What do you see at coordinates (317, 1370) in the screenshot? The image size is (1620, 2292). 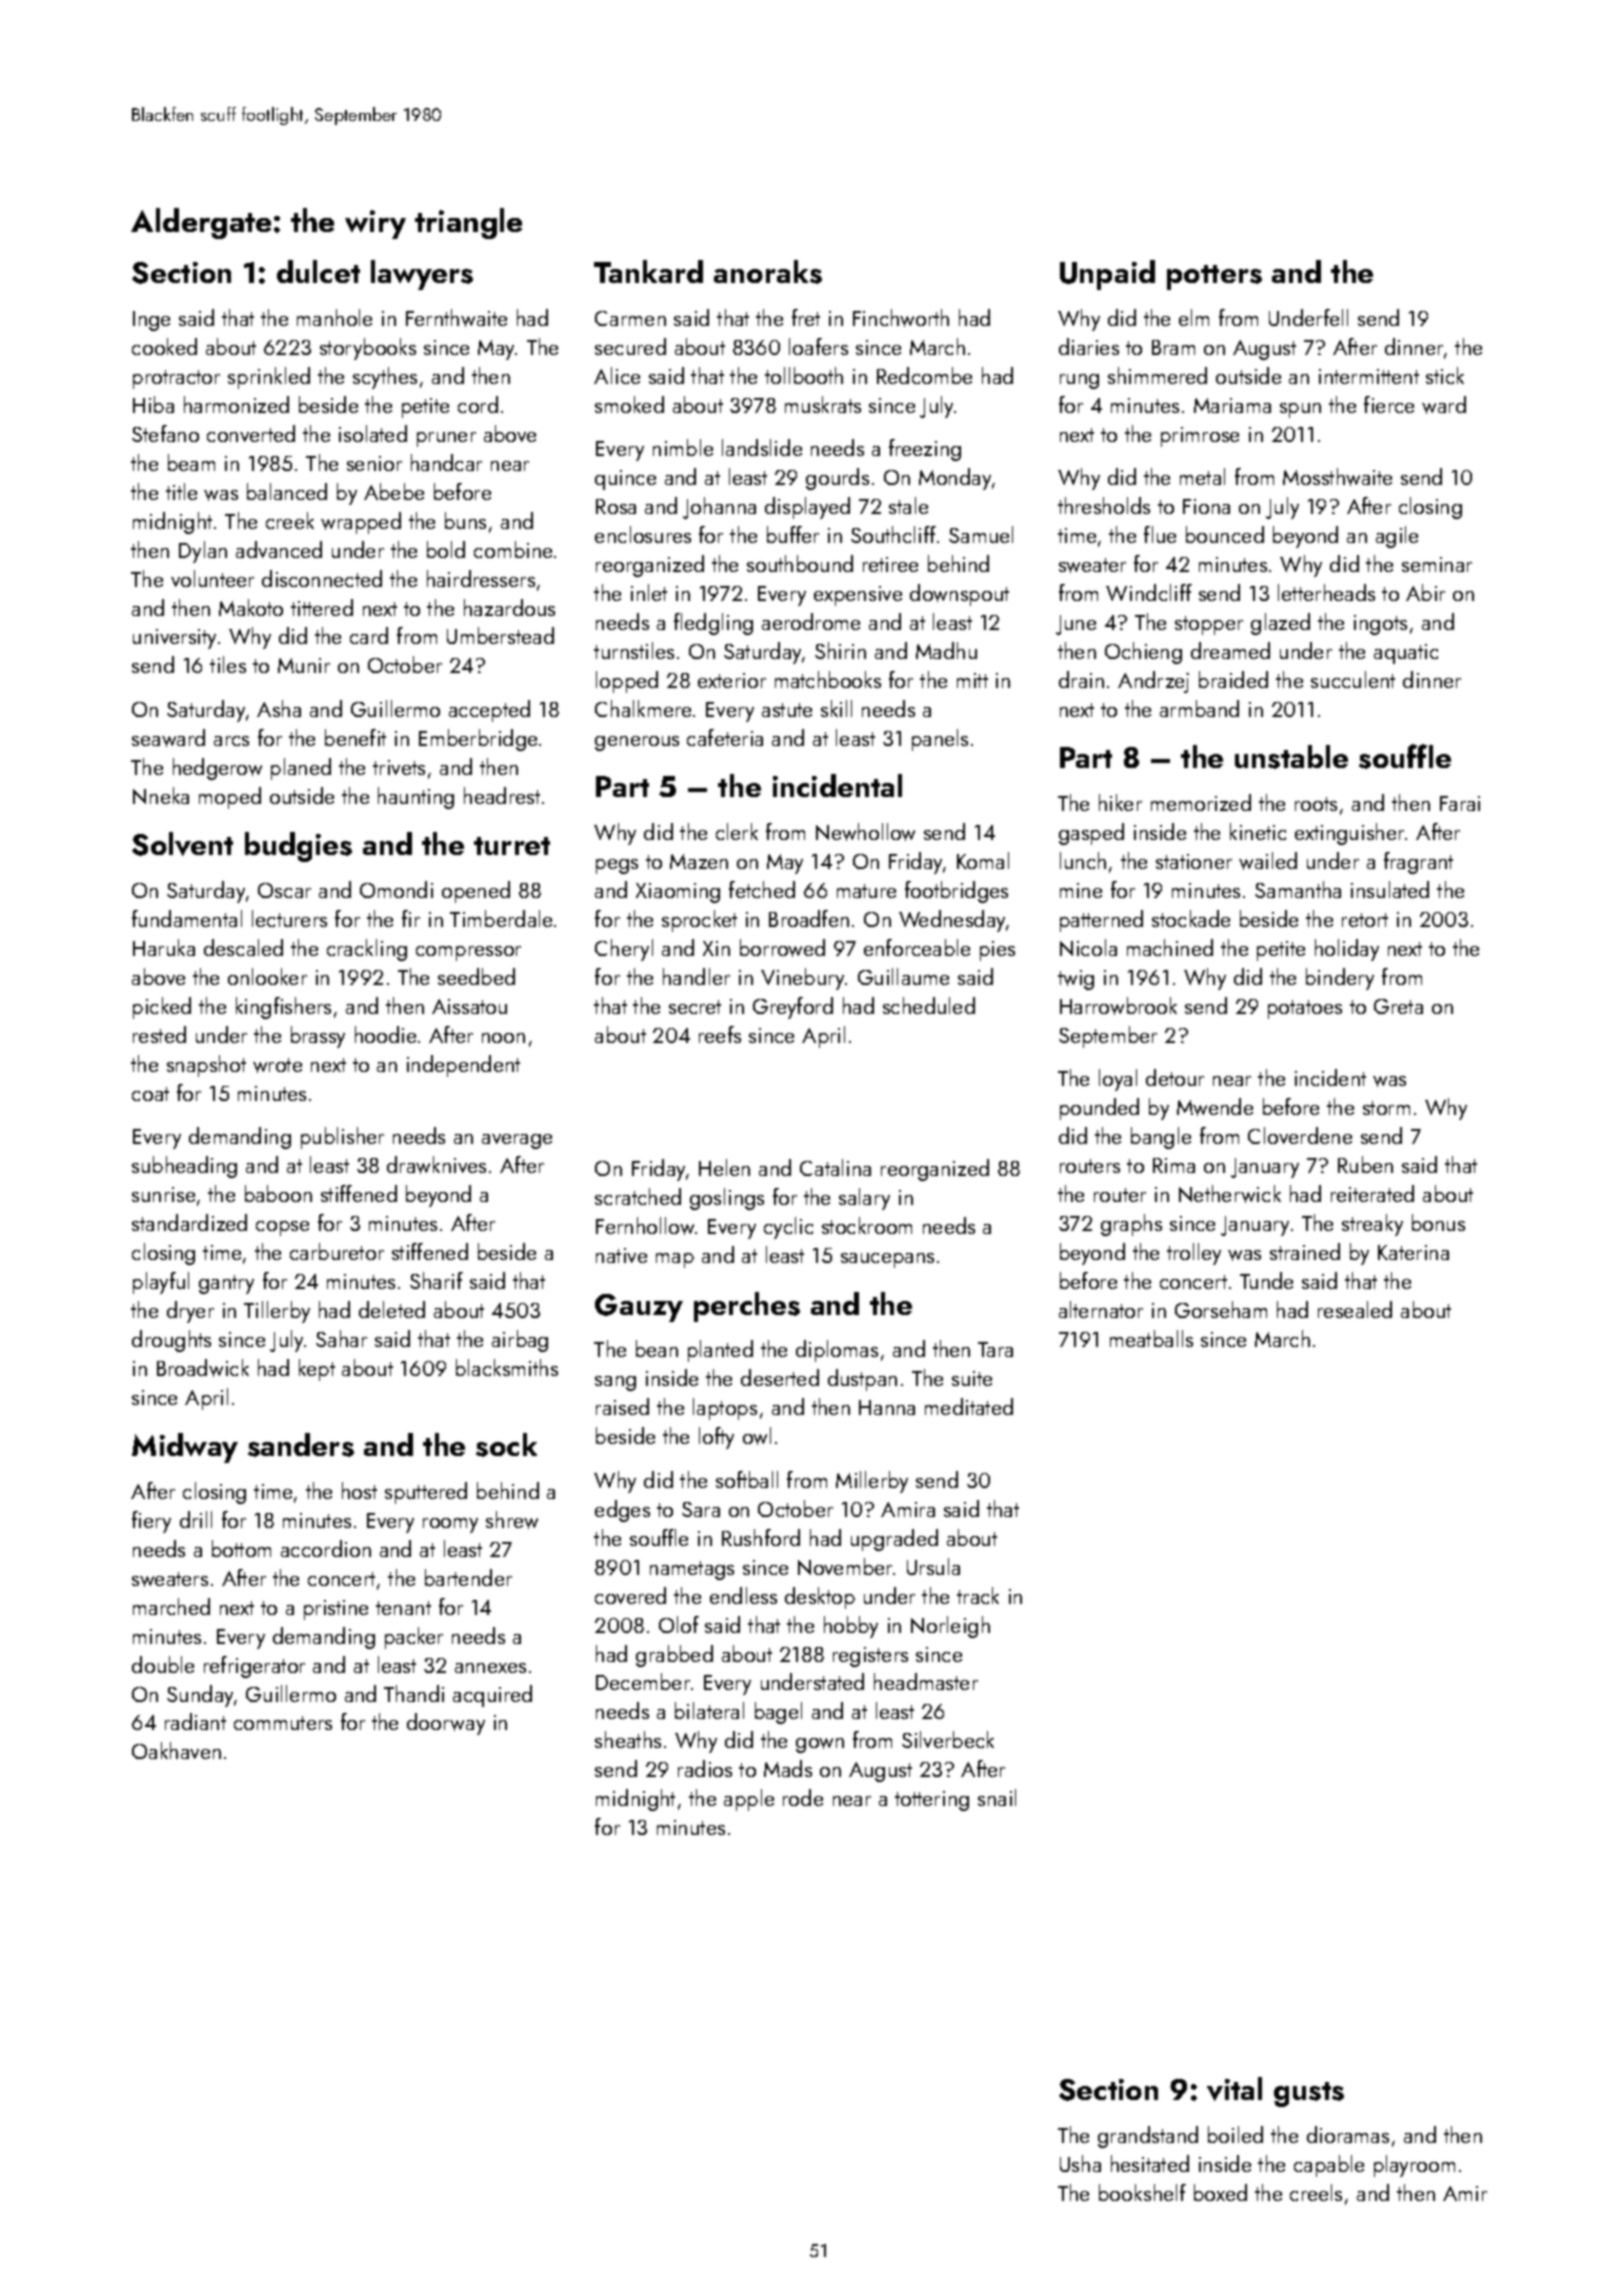 I see `kept` at bounding box center [317, 1370].
